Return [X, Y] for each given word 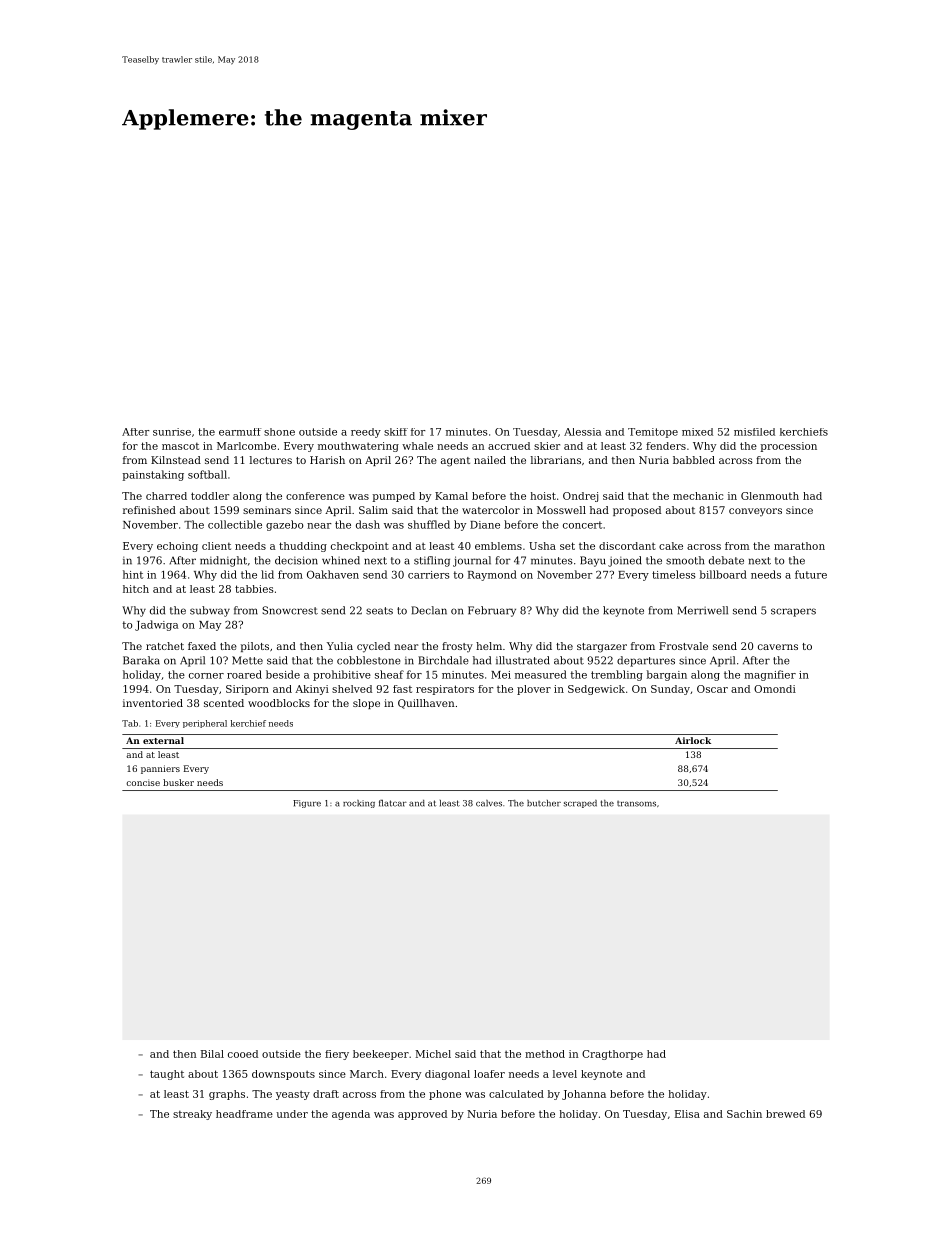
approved [422, 1115]
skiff [396, 432]
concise [143, 782]
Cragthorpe [612, 1055]
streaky [192, 1115]
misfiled [754, 432]
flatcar [393, 803]
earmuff [240, 432]
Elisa [687, 1114]
